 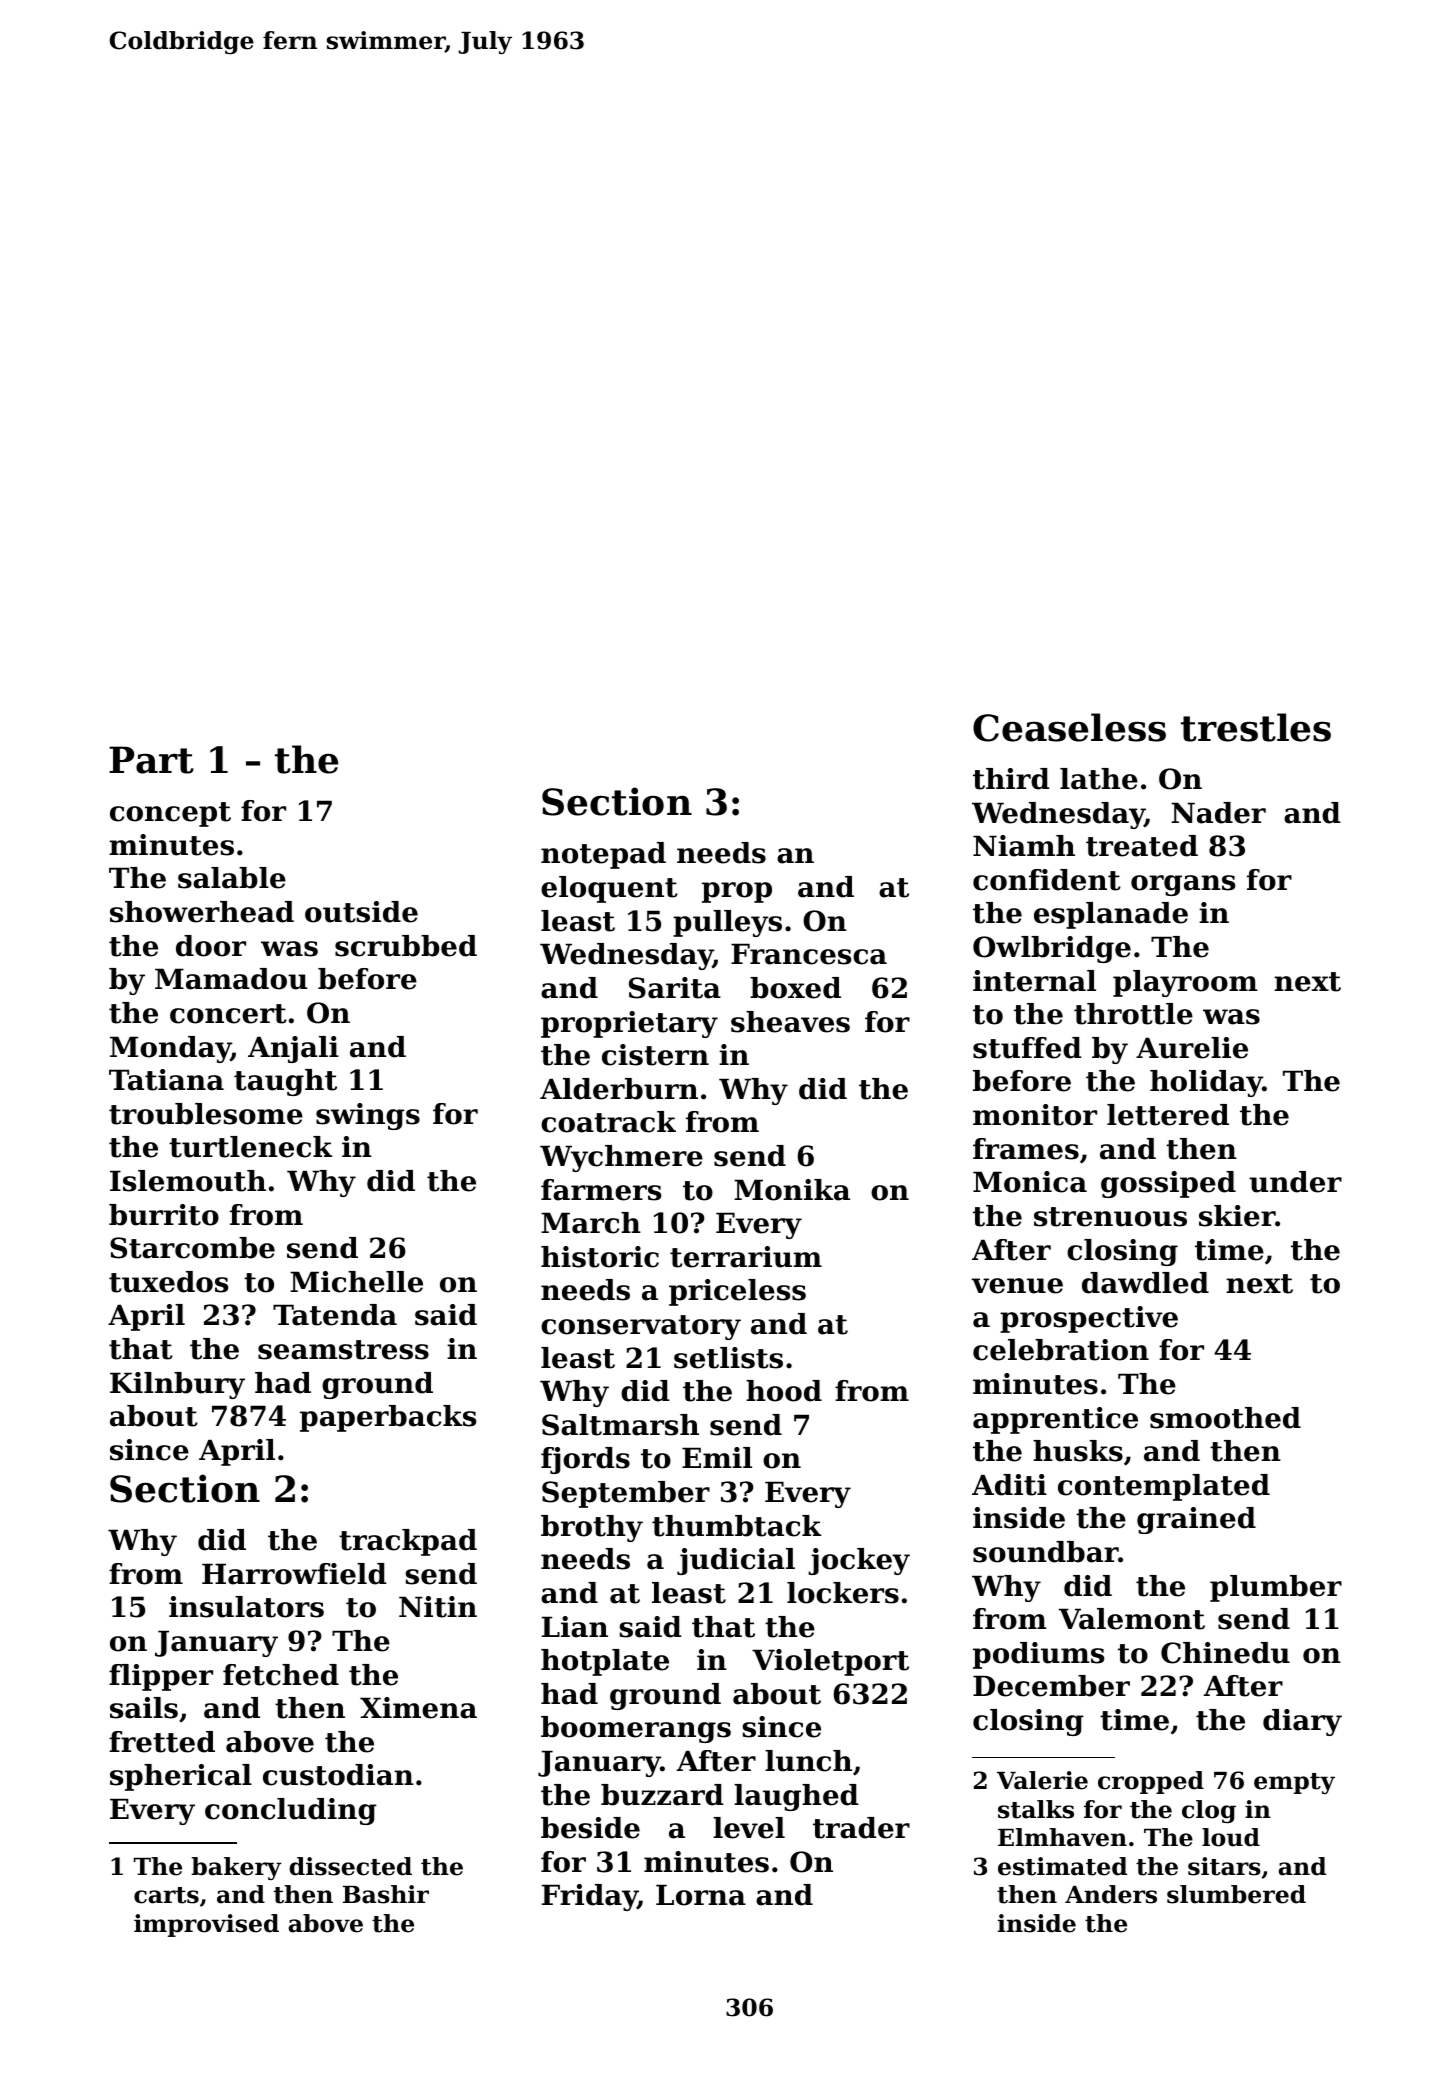 What do you see at coordinates (1078, 1451) in the image?
I see `husks` at bounding box center [1078, 1451].
